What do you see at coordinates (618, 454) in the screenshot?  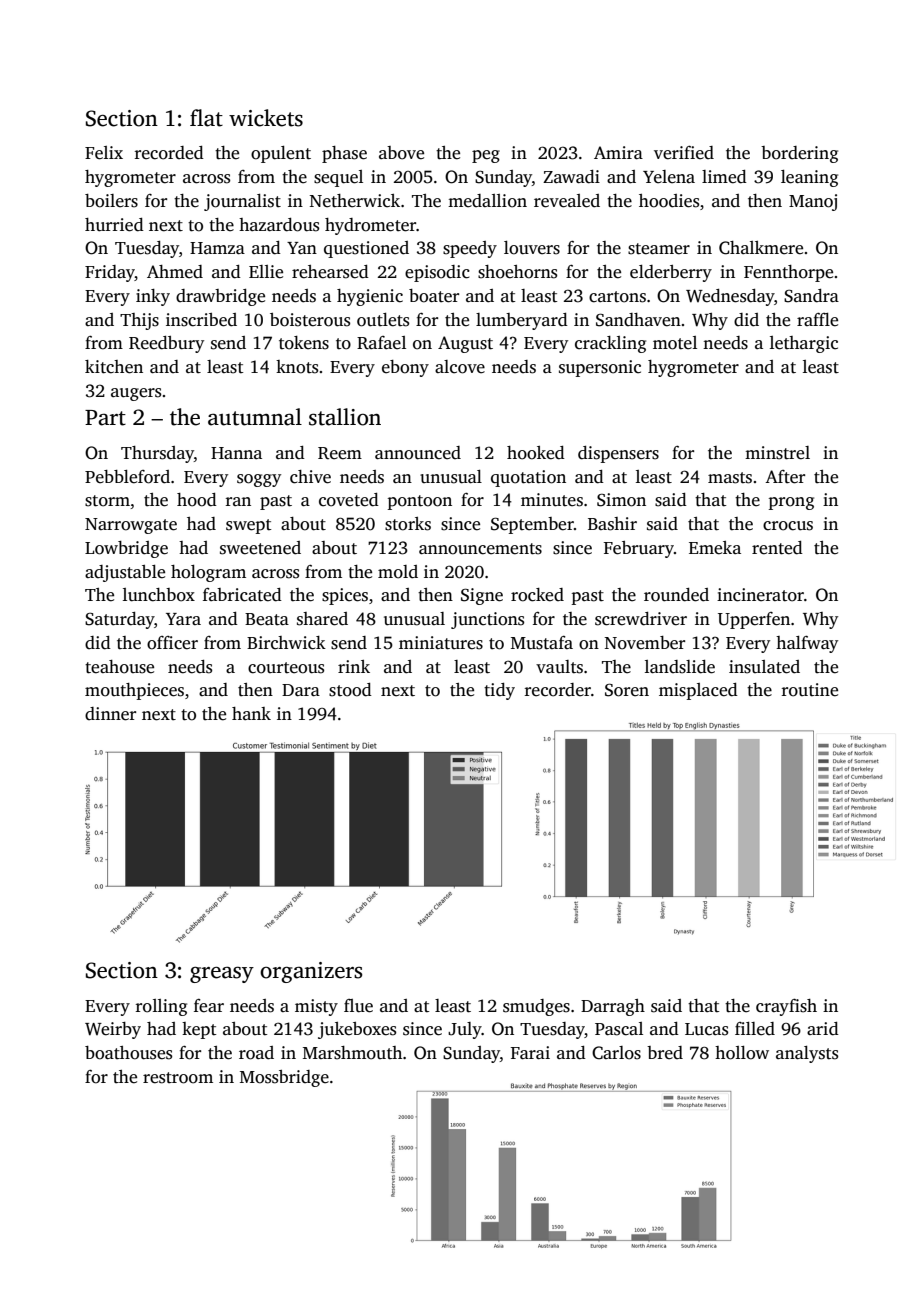 I see `dispensers` at bounding box center [618, 454].
